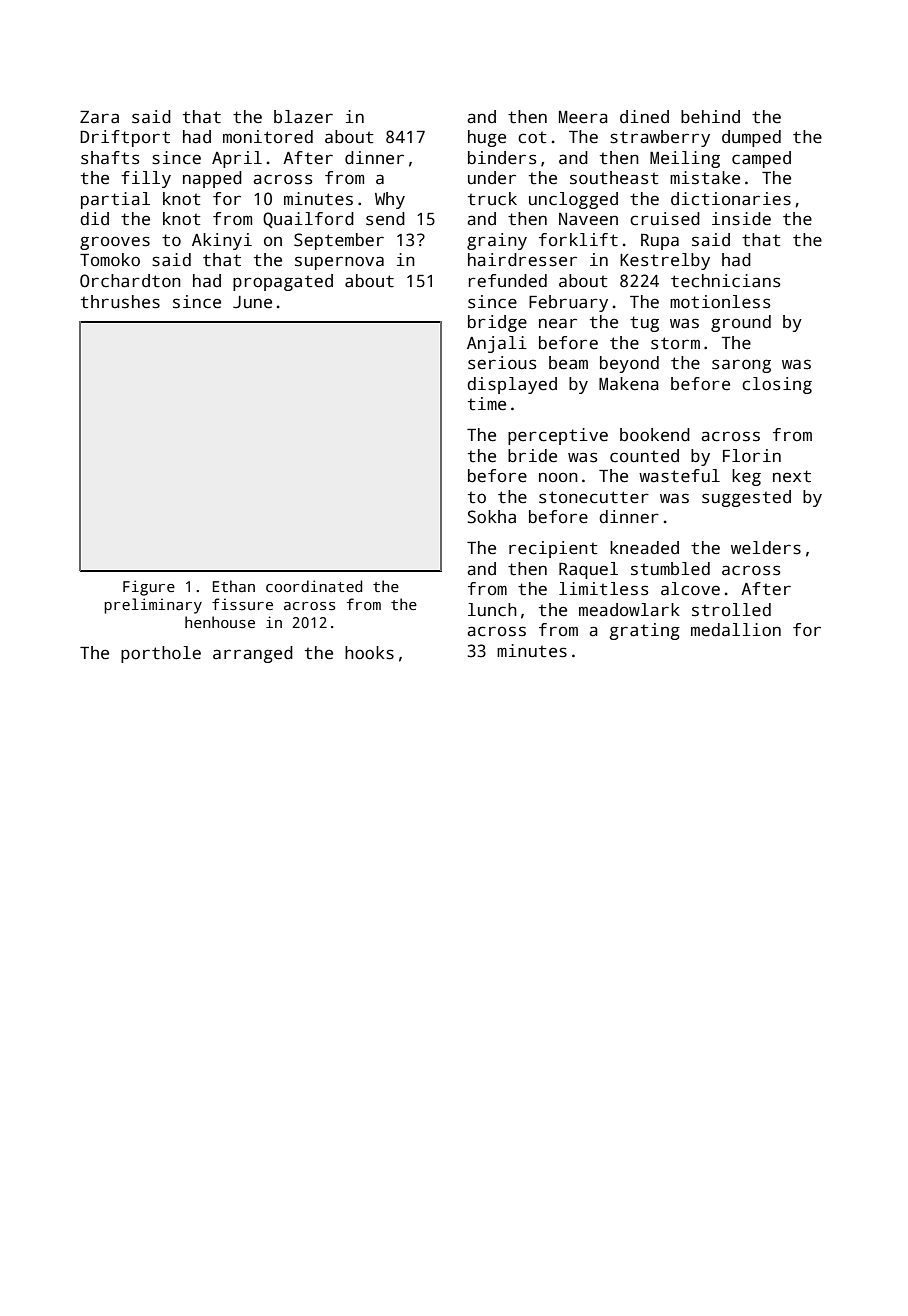 The height and width of the screenshot is (1316, 908). Describe the element at coordinates (149, 588) in the screenshot. I see `Figure` at that location.
